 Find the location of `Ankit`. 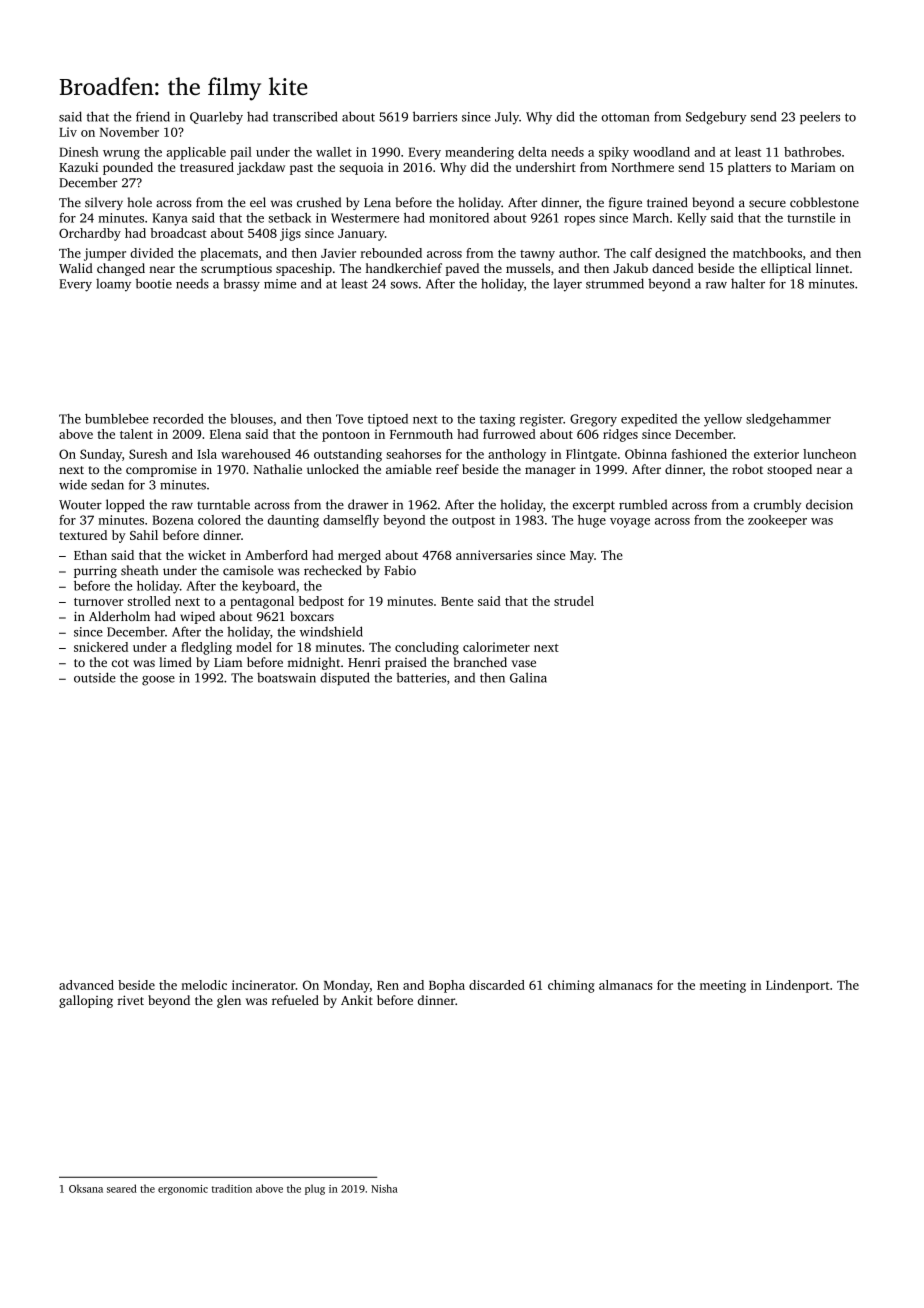

Ankit is located at coordinates (357, 1000).
